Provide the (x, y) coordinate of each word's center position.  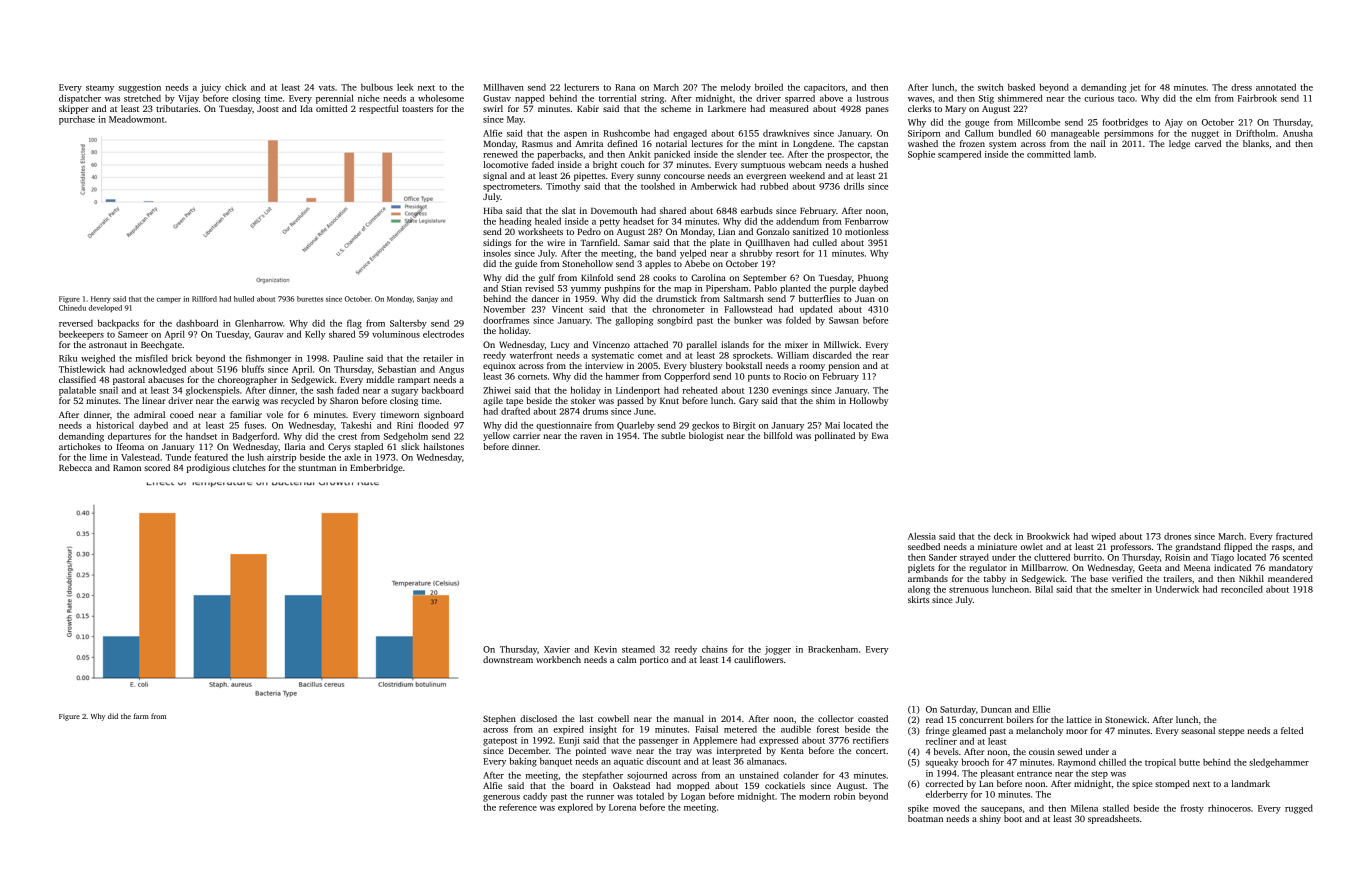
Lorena (622, 807)
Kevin (605, 649)
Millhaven (503, 87)
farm (141, 716)
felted (1292, 730)
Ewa (880, 436)
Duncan (996, 709)
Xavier (557, 649)
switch (991, 87)
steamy (100, 89)
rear (880, 356)
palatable (77, 391)
